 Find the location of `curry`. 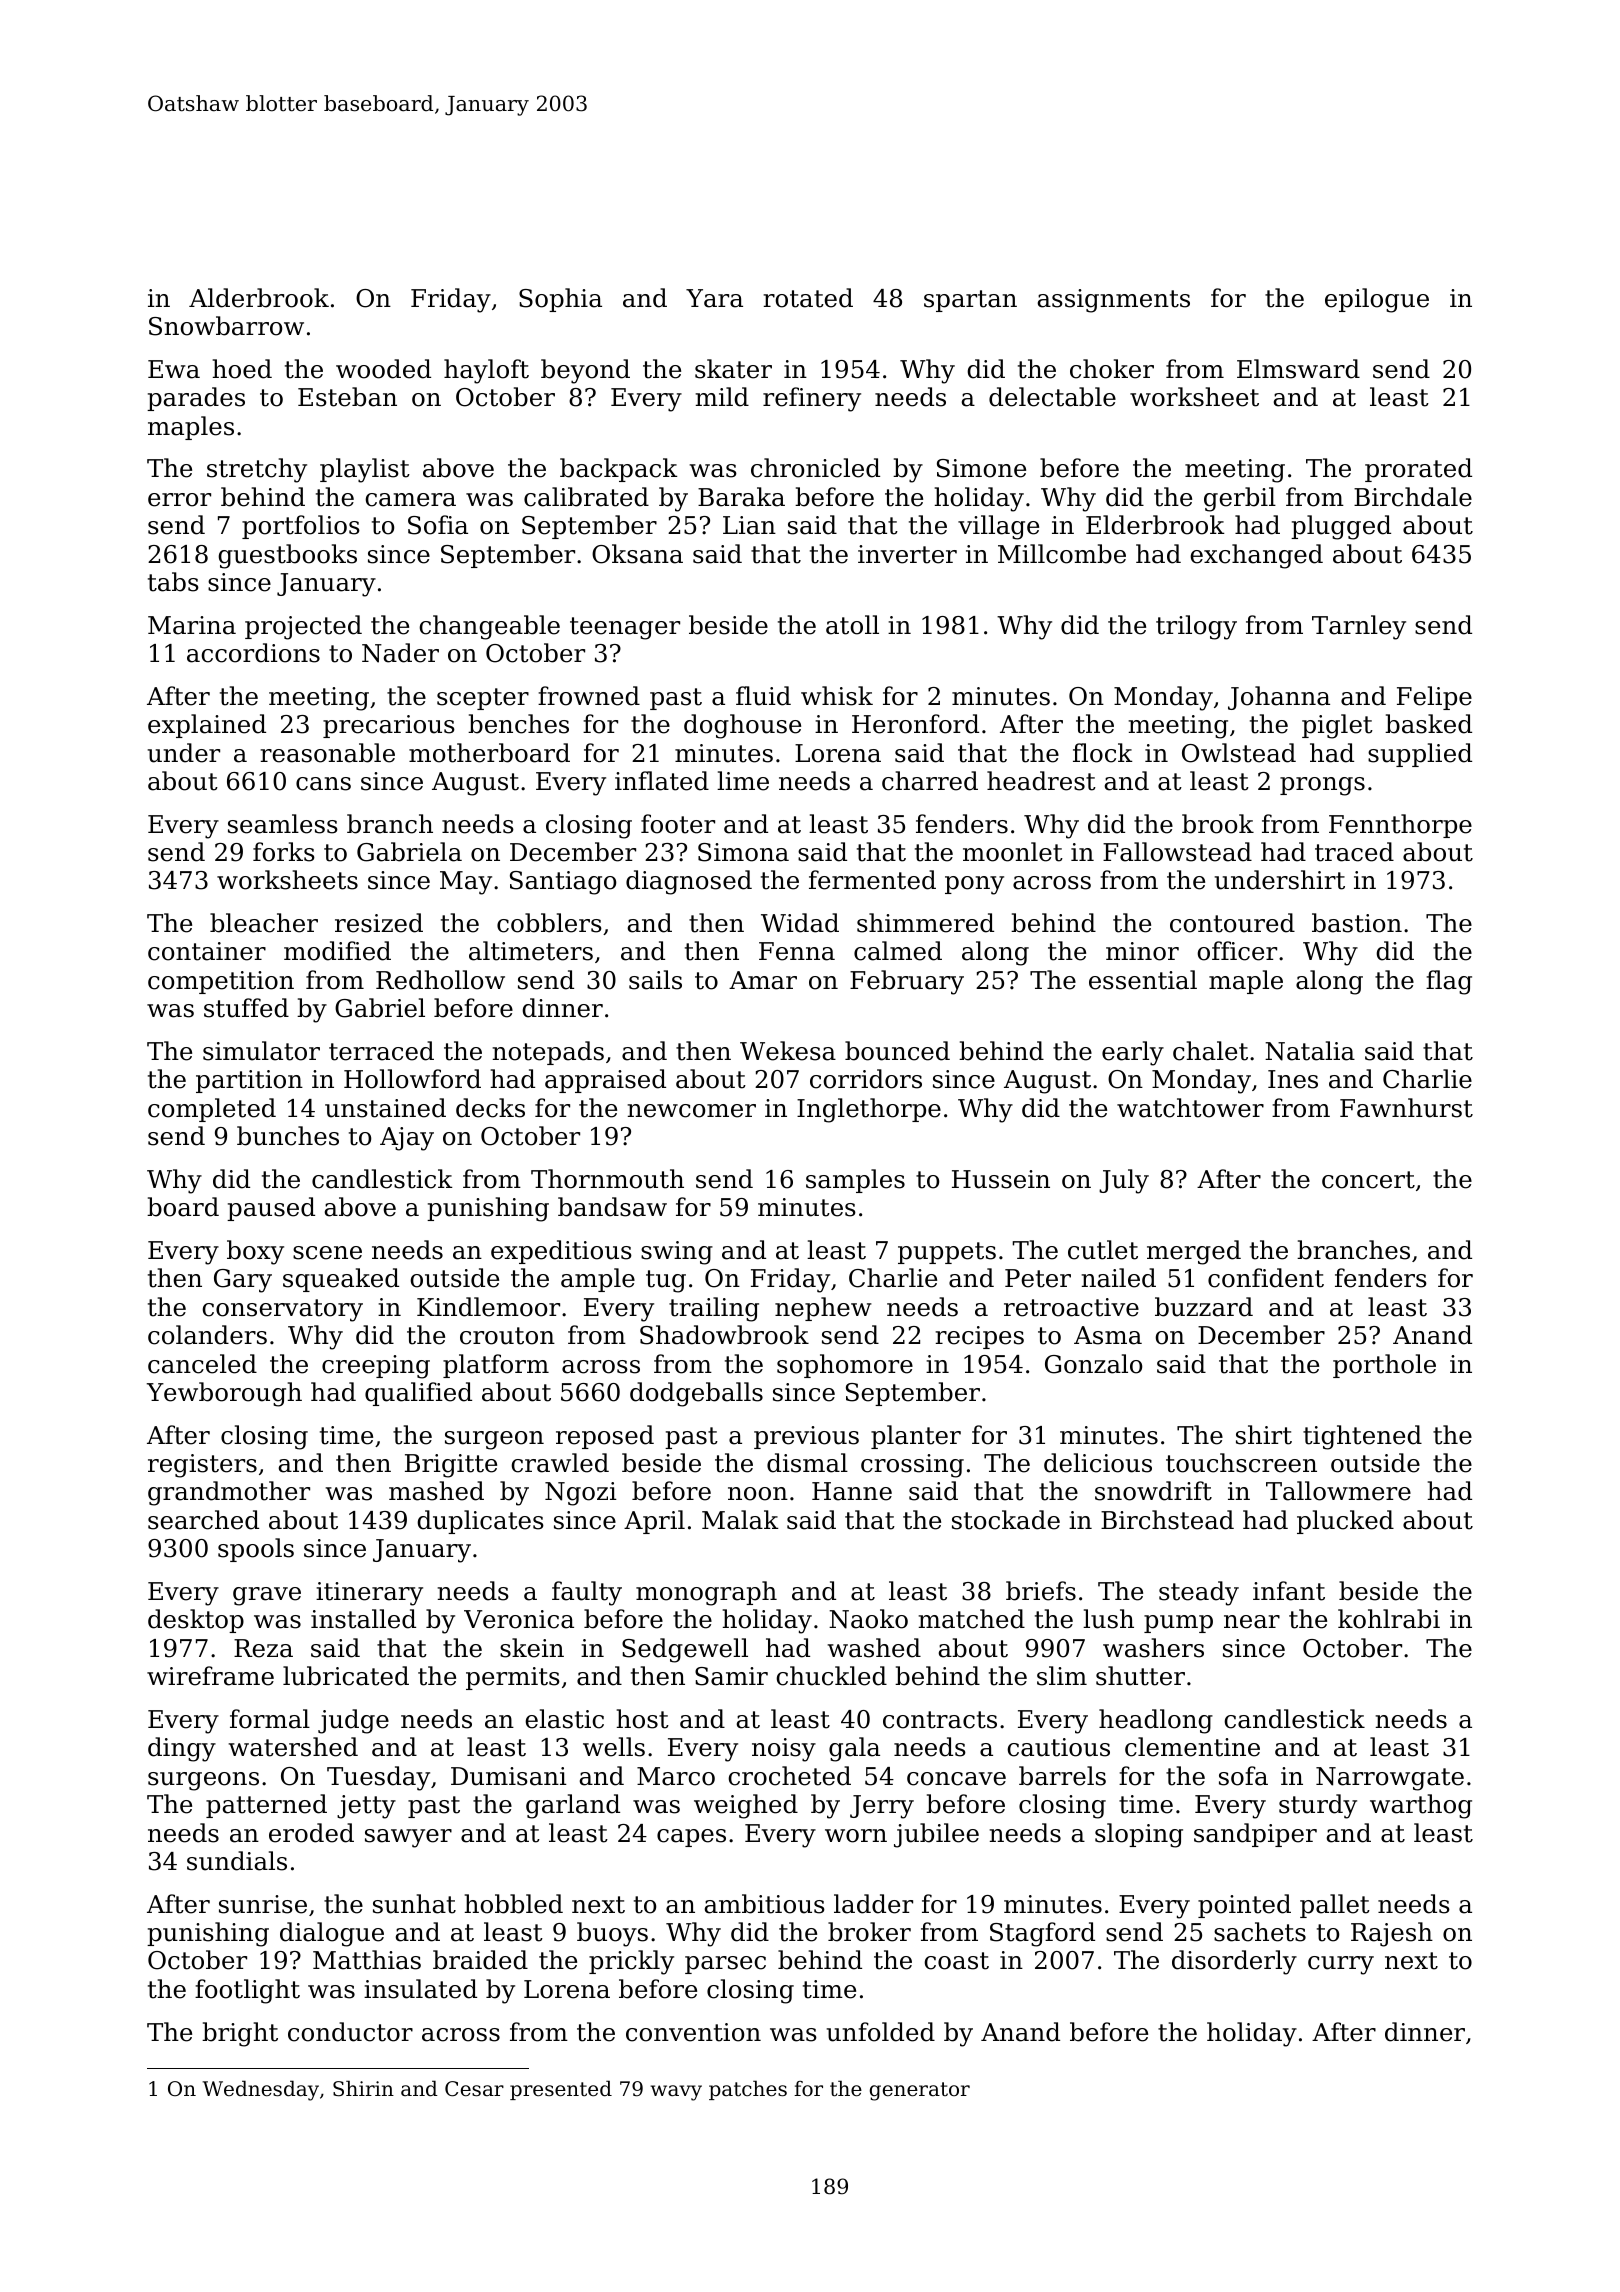

curry is located at coordinates (1341, 1965).
